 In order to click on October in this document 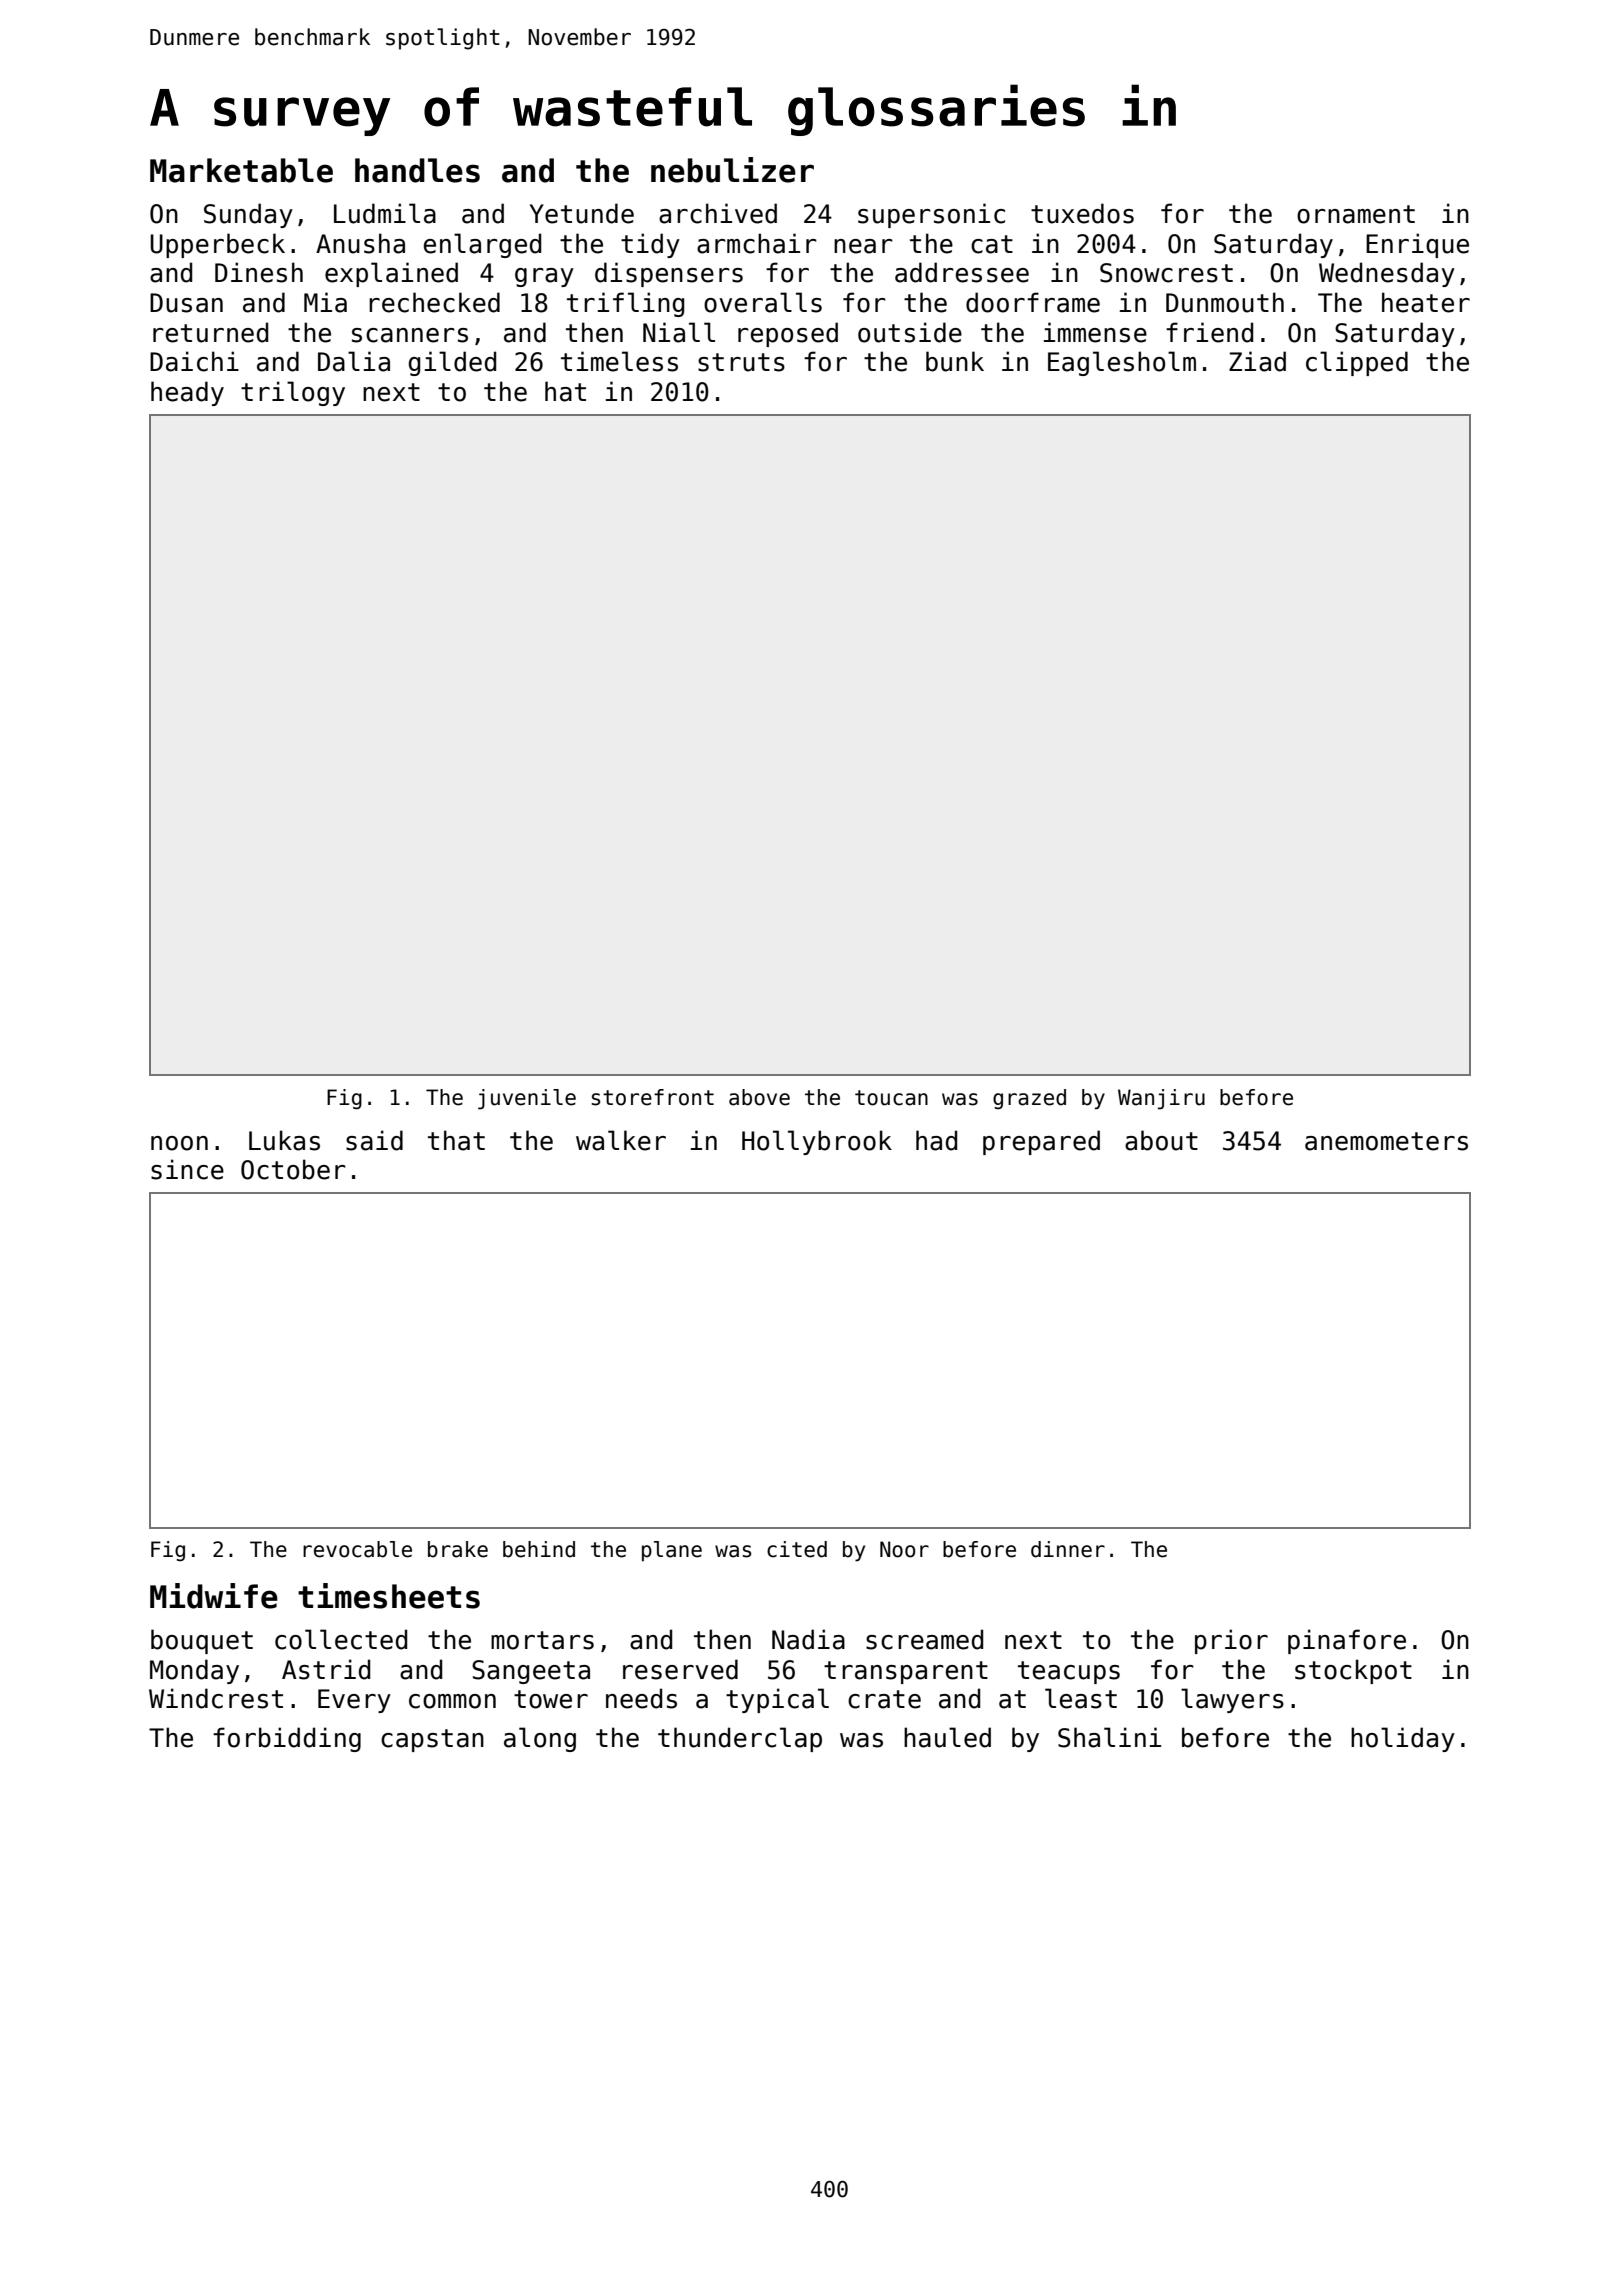, I will do `click(293, 1169)`.
